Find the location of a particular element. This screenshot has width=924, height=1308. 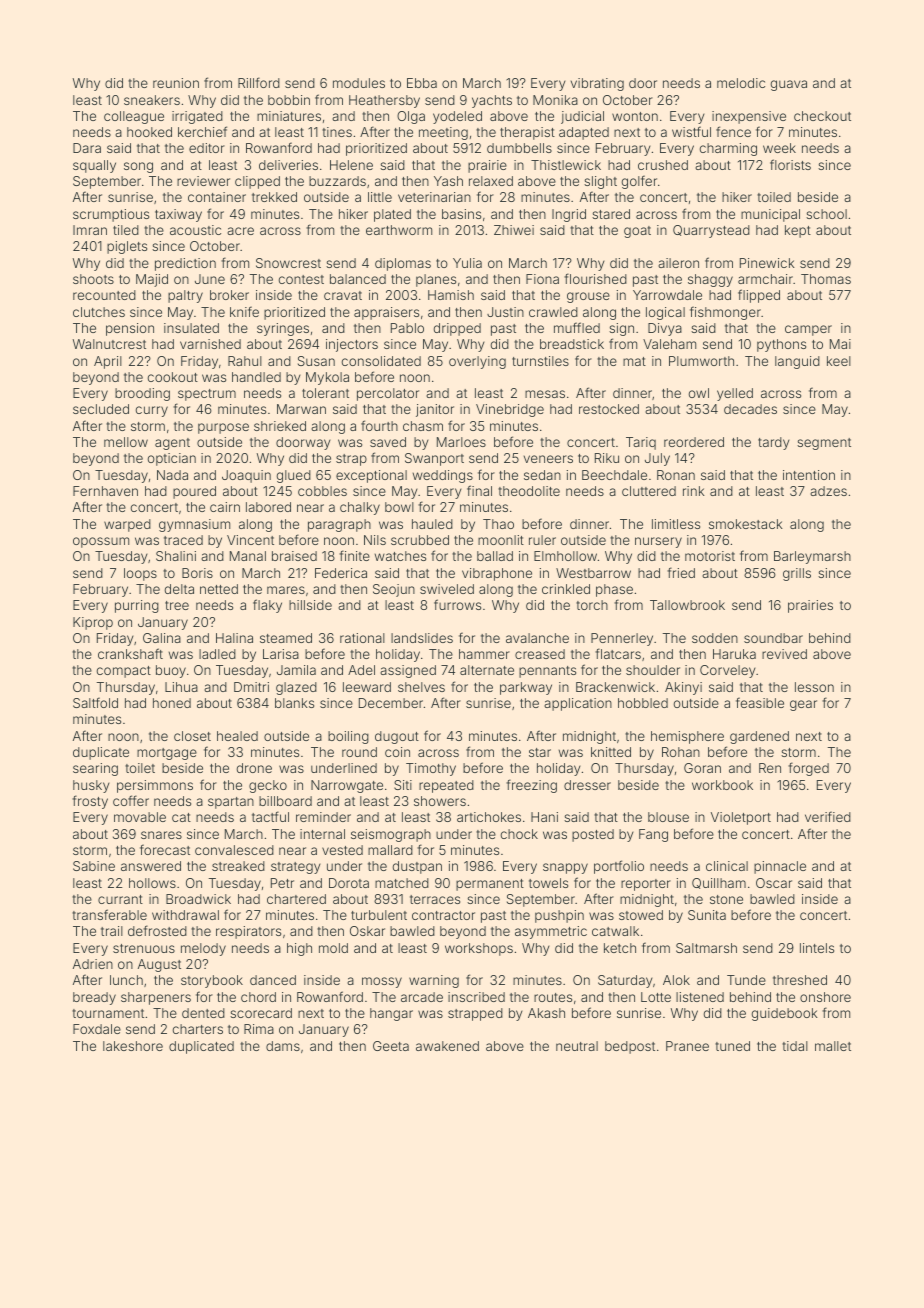

dams is located at coordinates (283, 1046).
